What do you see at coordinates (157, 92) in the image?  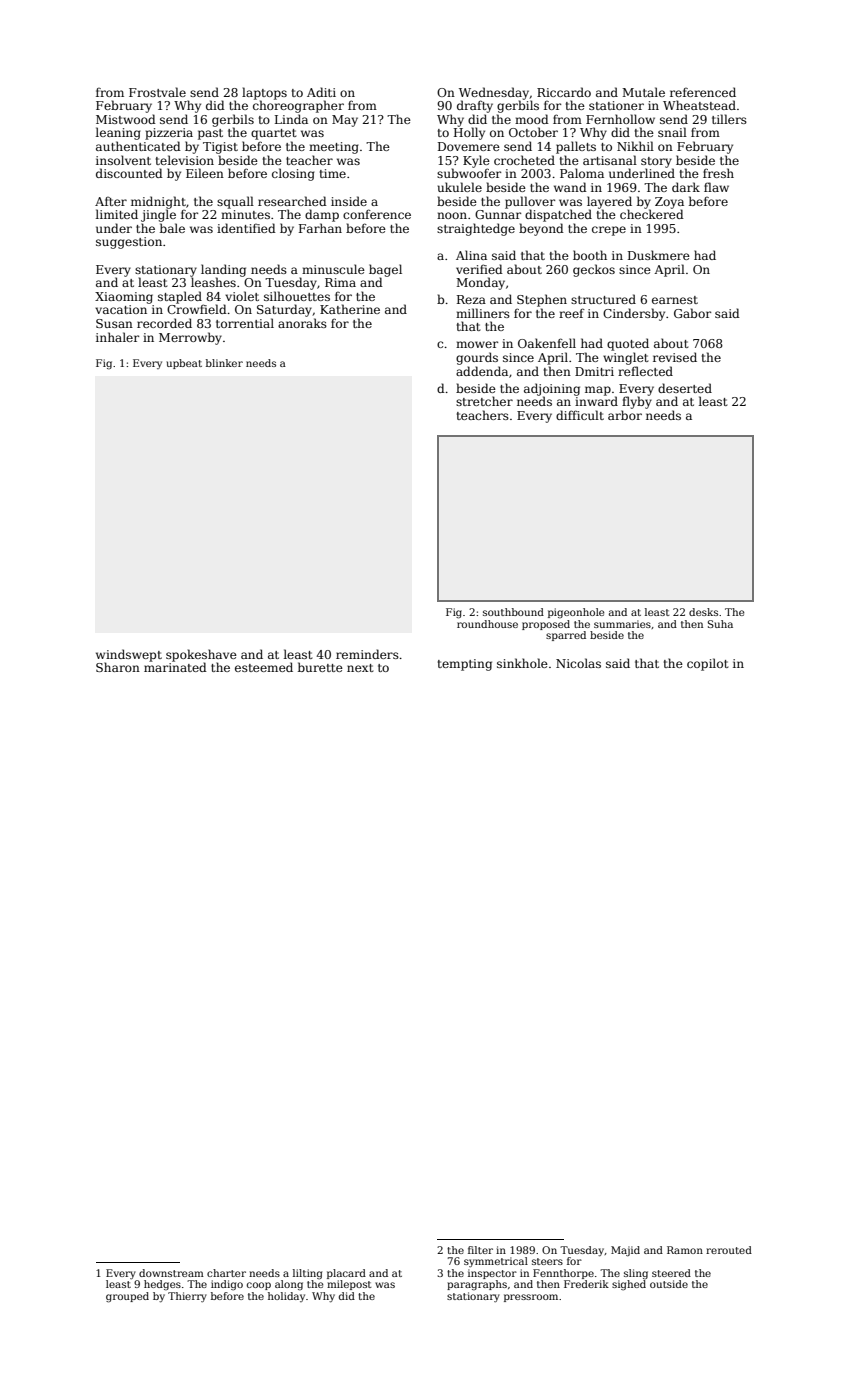 I see `Frostvale` at bounding box center [157, 92].
